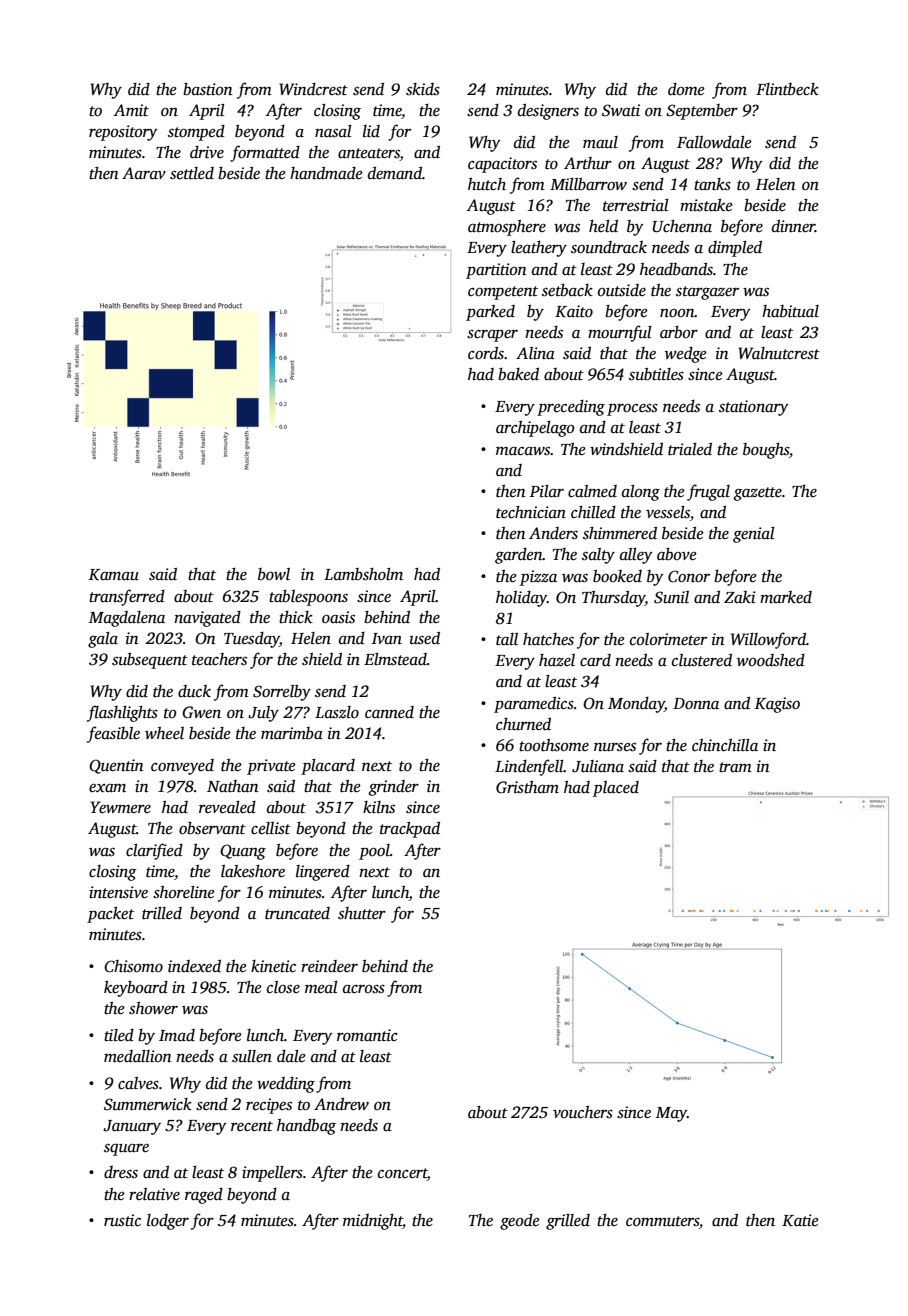  Describe the element at coordinates (168, 1222) in the screenshot. I see `lodger` at that location.
